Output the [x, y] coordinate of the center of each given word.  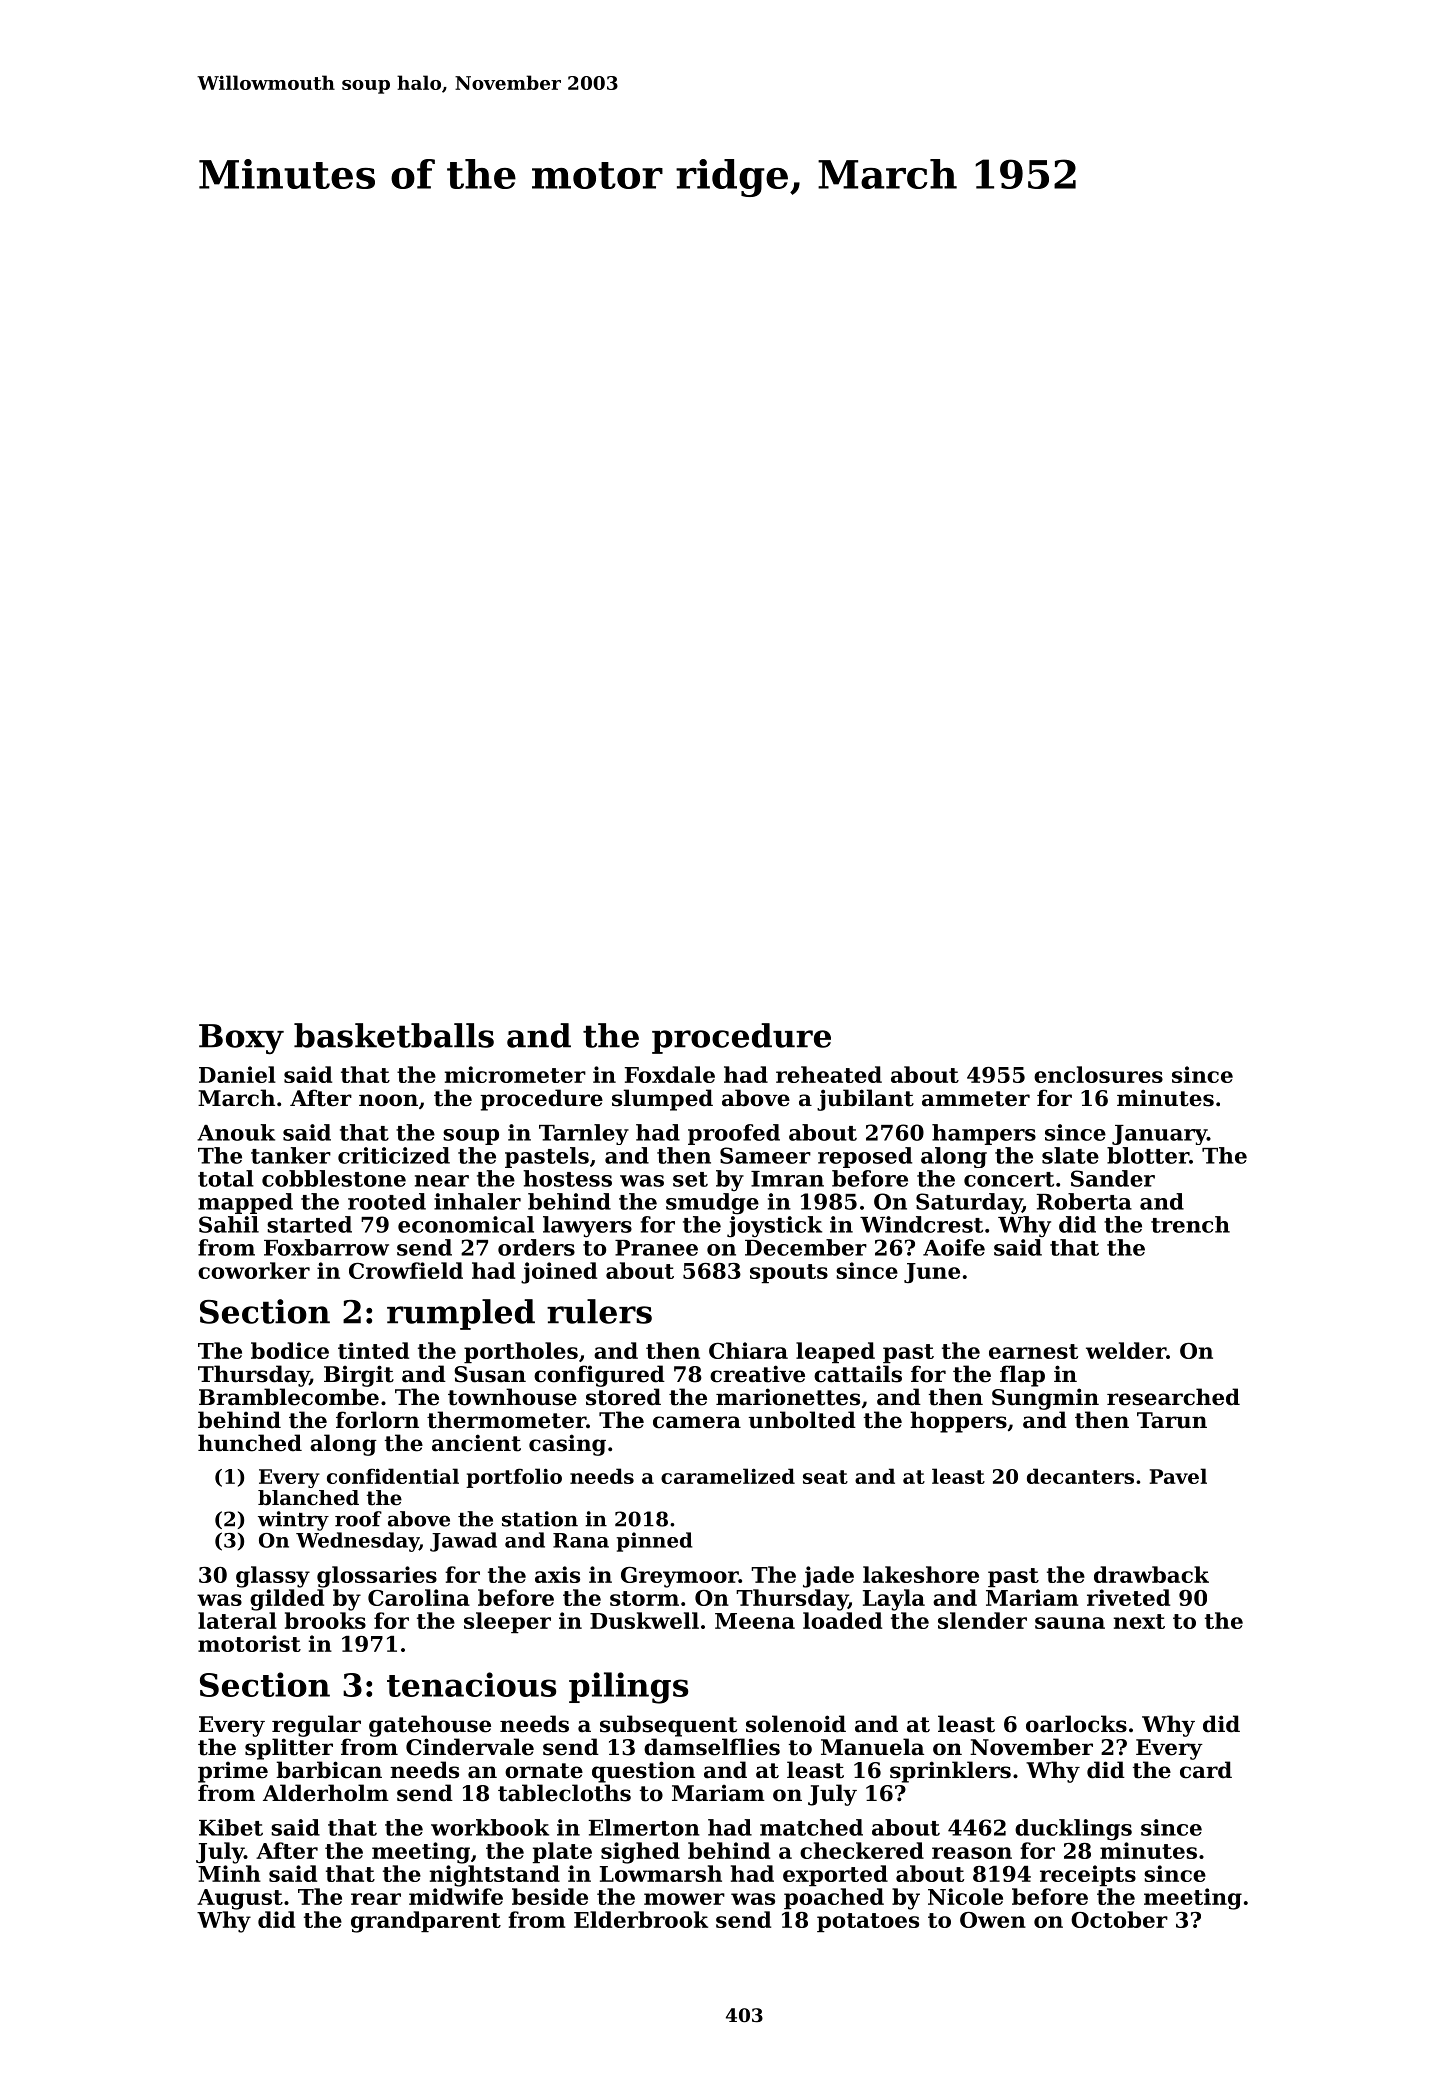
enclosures [1098, 1074]
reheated [829, 1074]
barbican [329, 1770]
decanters [1080, 1476]
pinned [655, 1542]
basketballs [394, 1035]
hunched [250, 1443]
